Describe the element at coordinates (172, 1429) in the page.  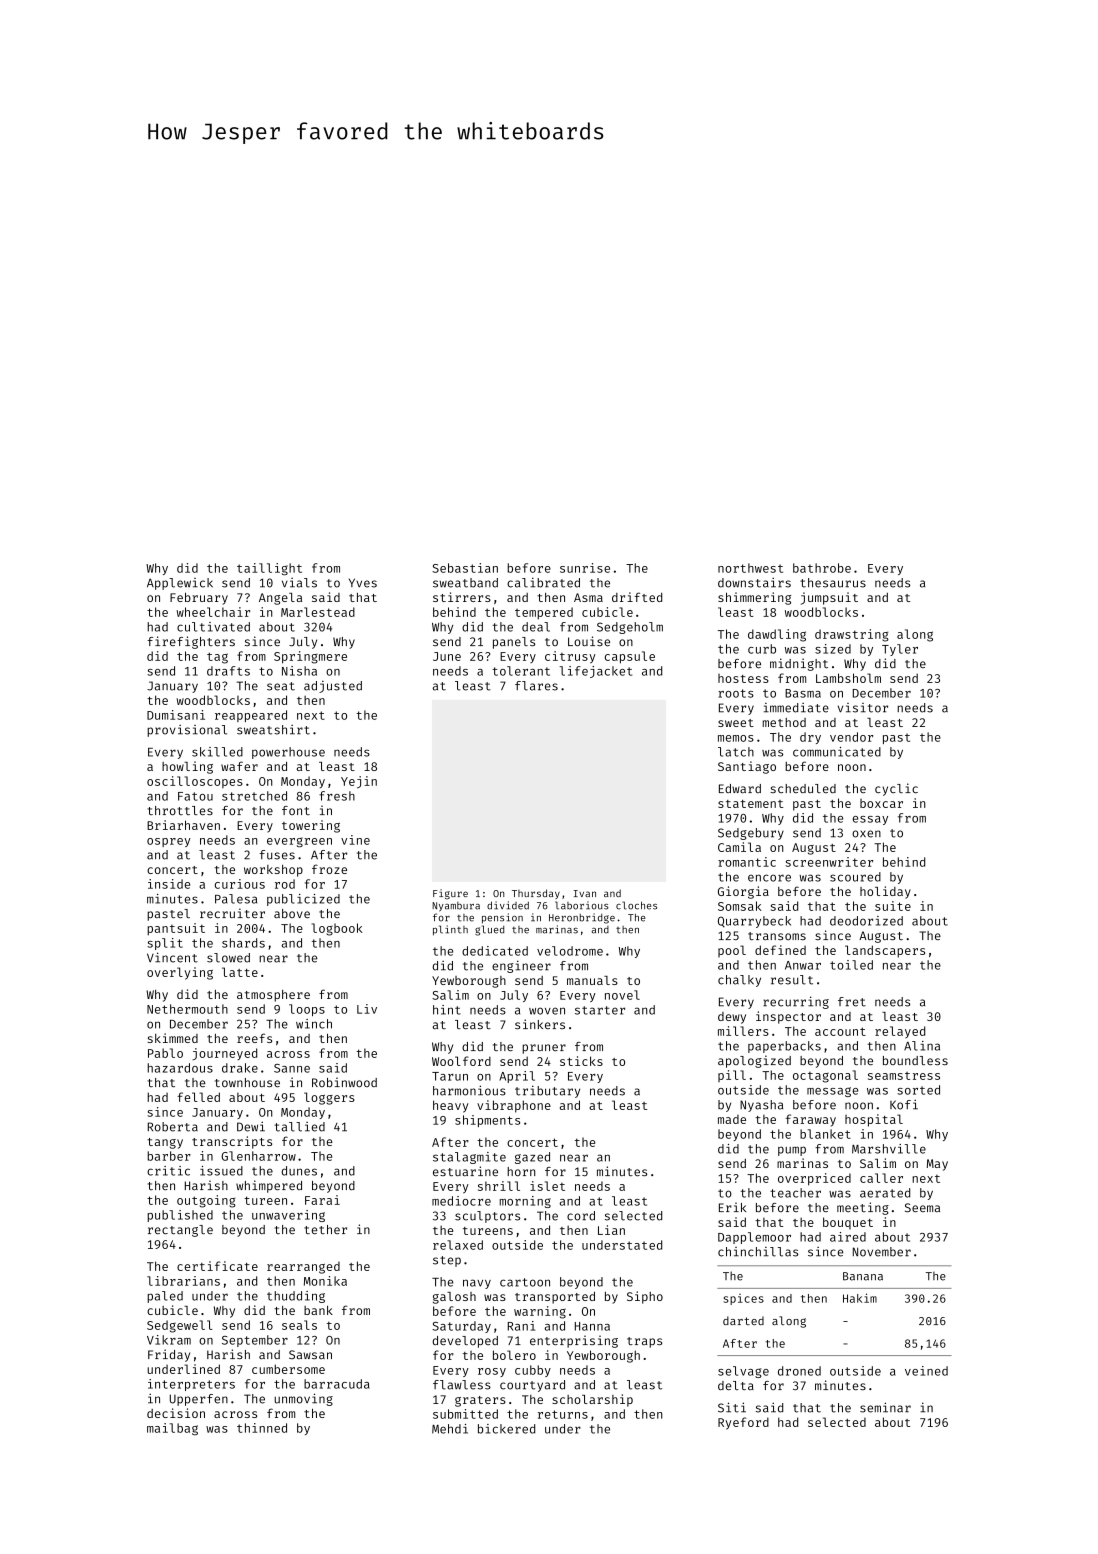
I see `mailbag` at that location.
